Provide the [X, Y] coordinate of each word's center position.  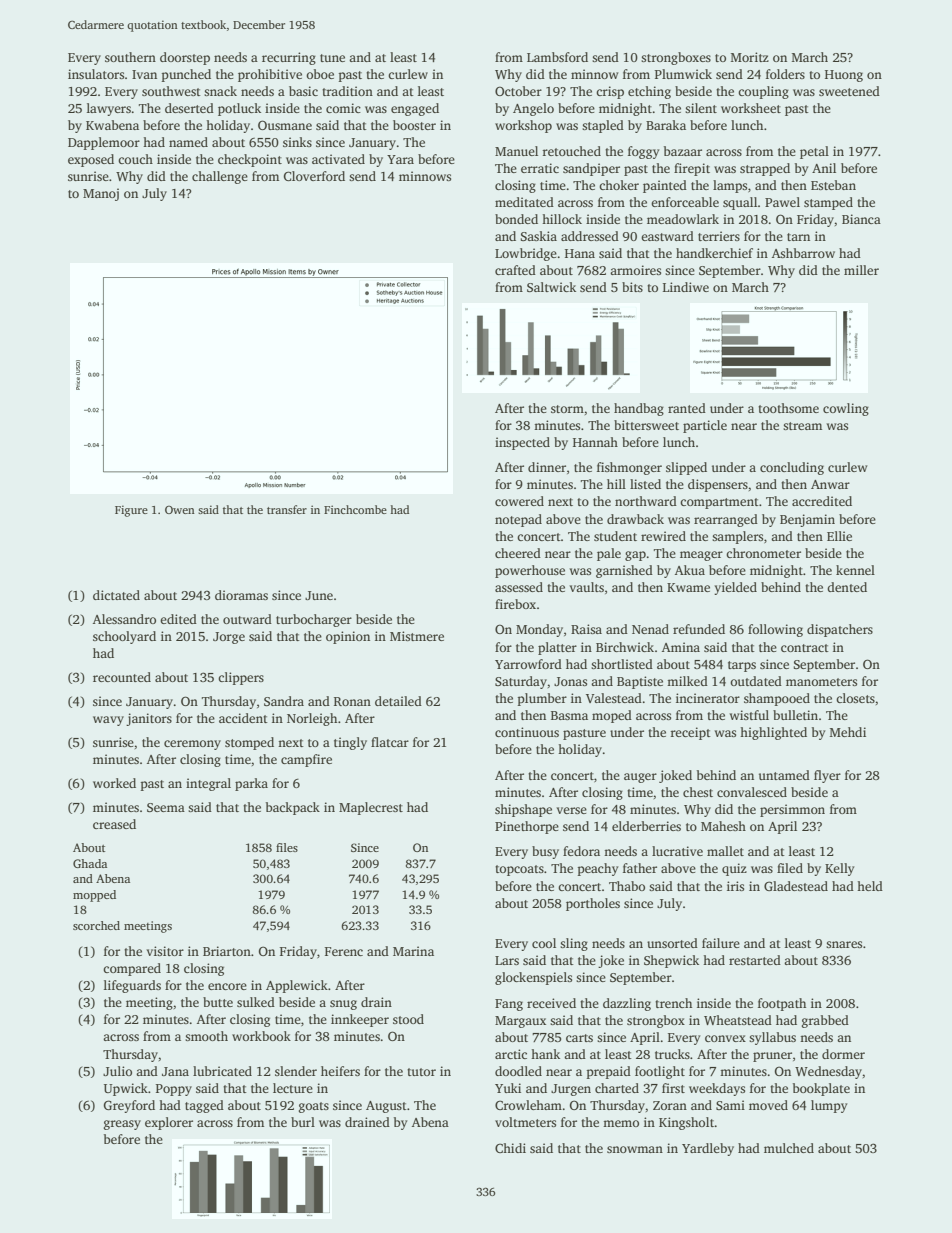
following [775, 630]
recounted [122, 677]
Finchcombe [355, 509]
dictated [116, 595]
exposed [91, 160]
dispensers [718, 485]
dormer [843, 1054]
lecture [293, 1088]
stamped [828, 203]
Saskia [539, 236]
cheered [518, 553]
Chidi [510, 1148]
